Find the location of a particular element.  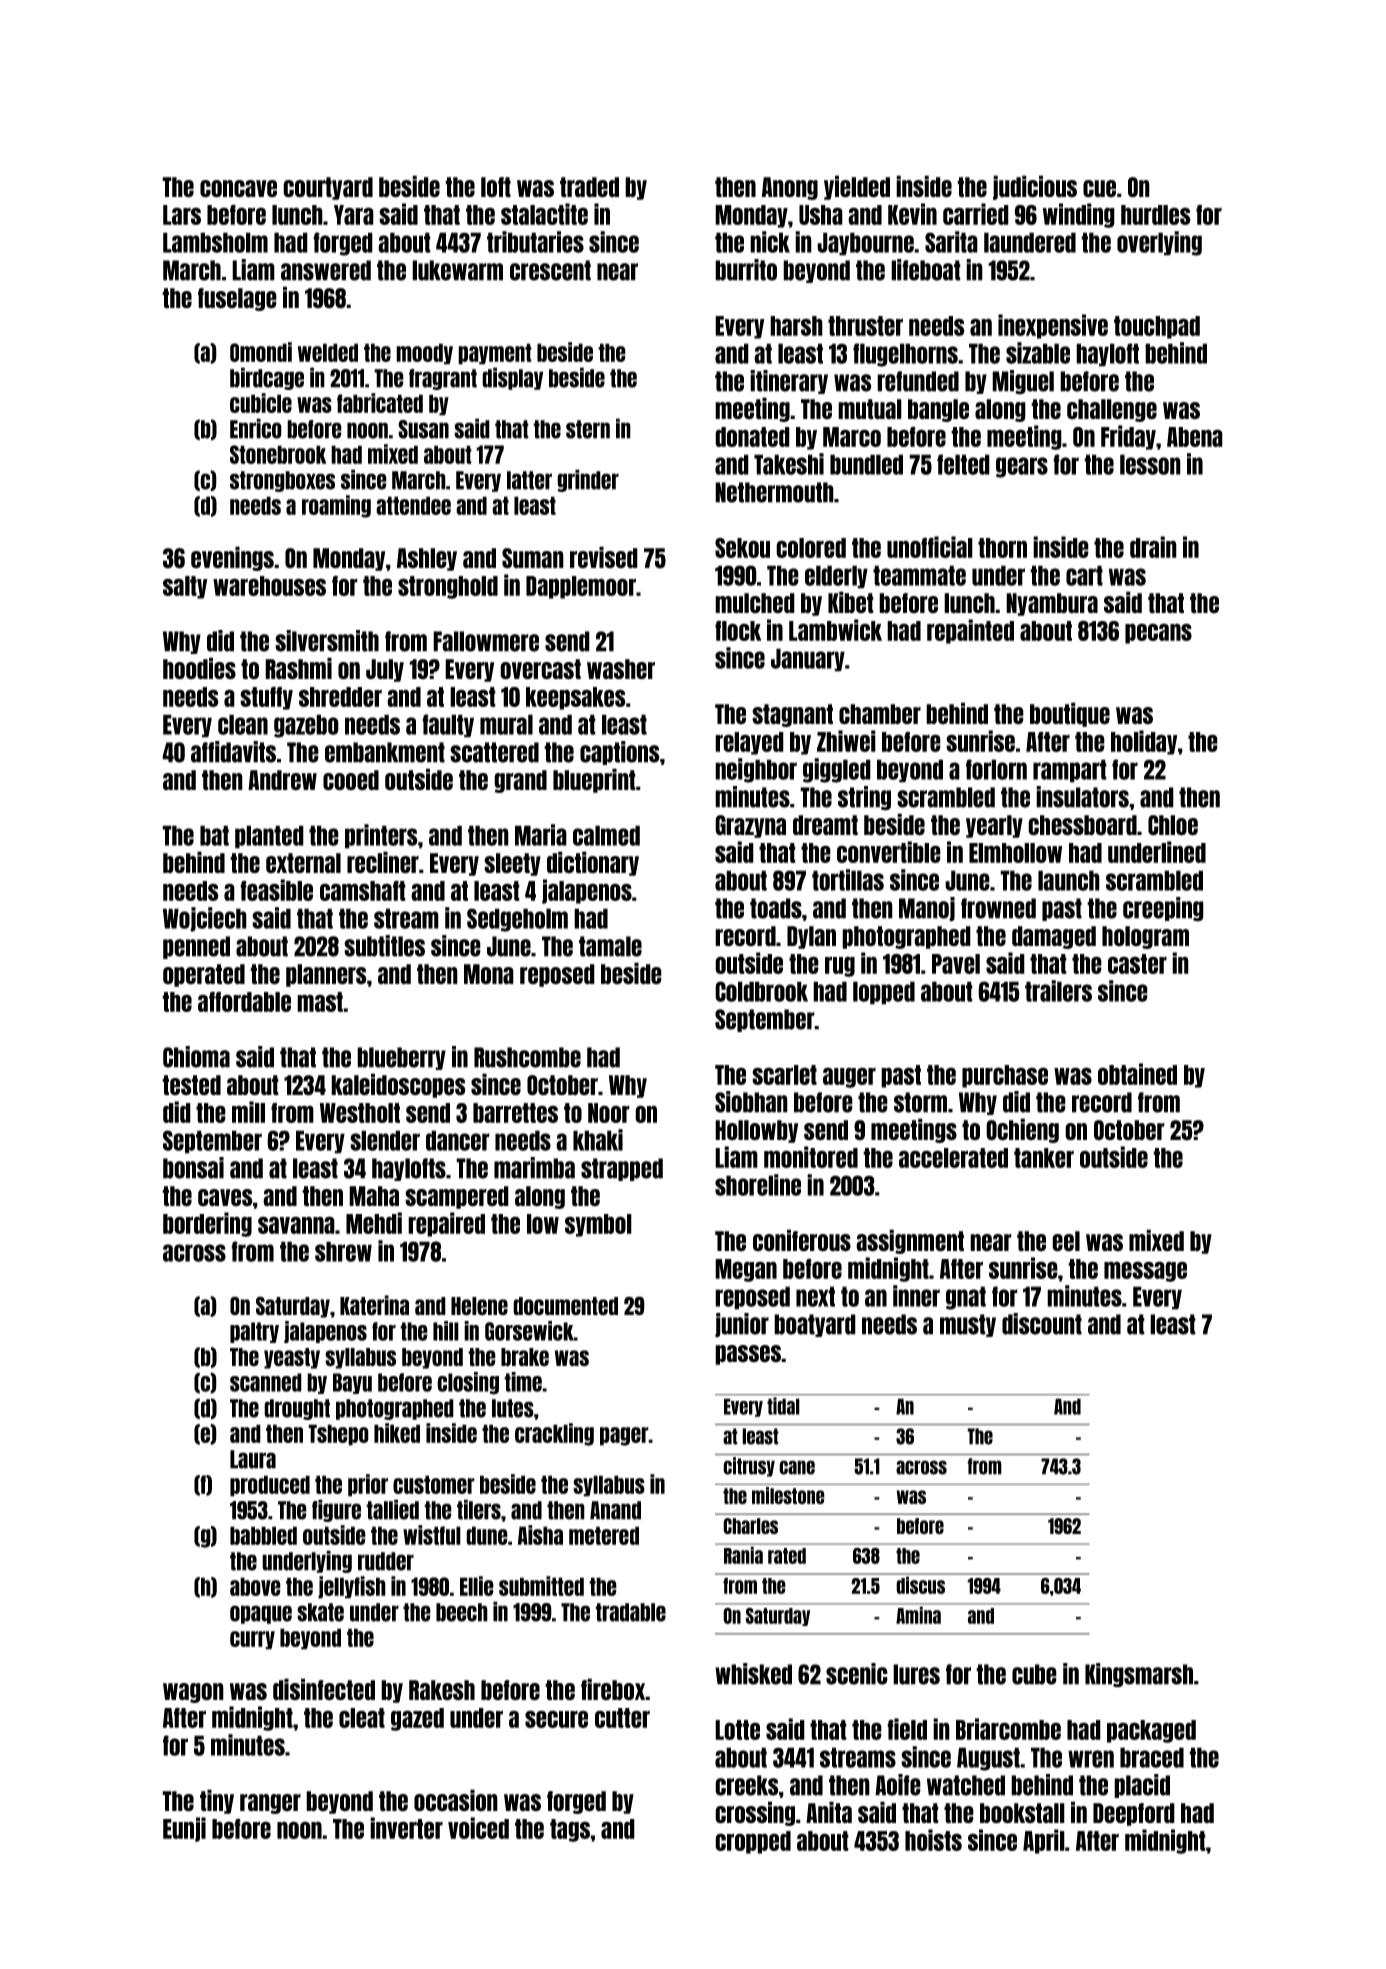

skate is located at coordinates (320, 1612).
